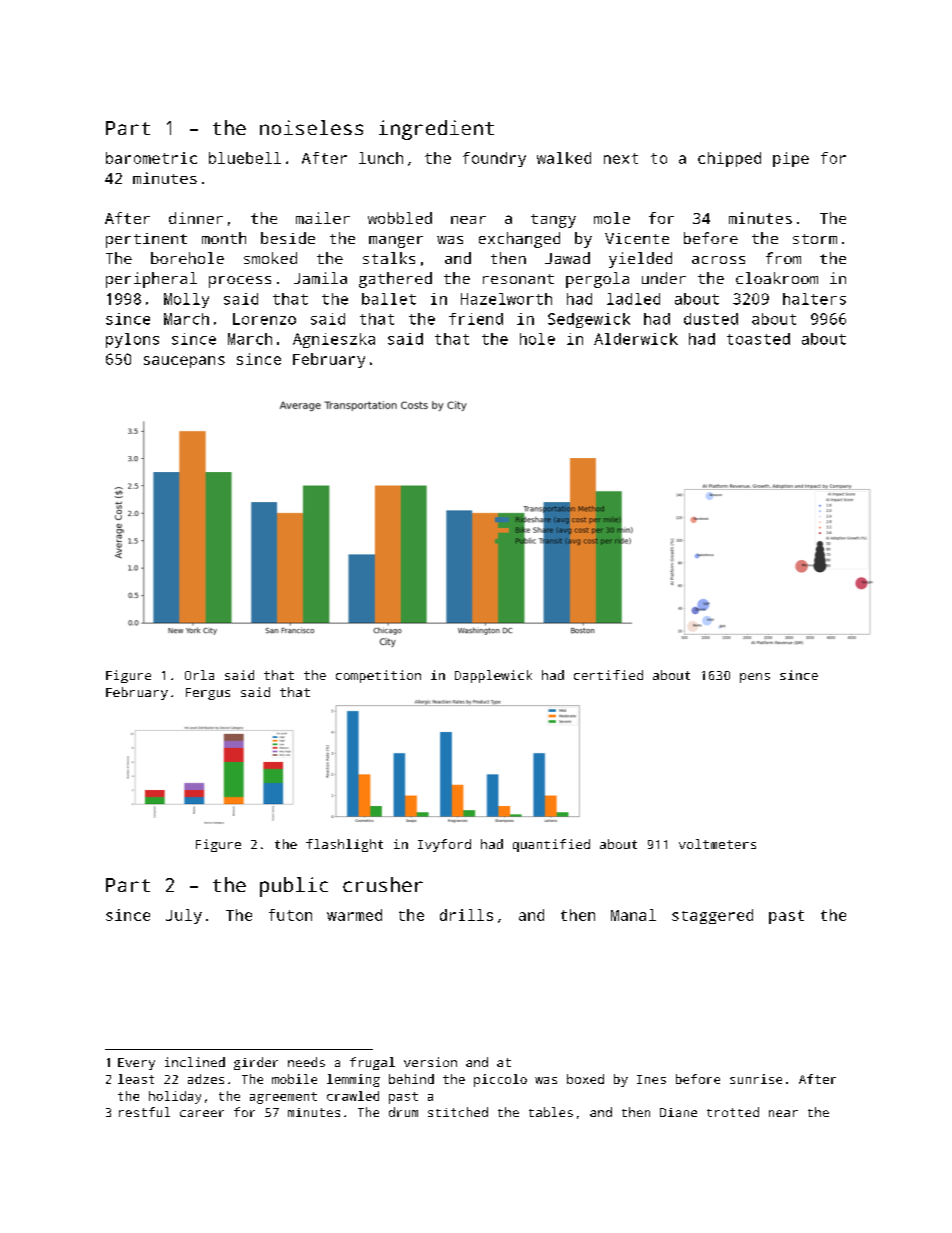  What do you see at coordinates (283, 1098) in the document?
I see `agreement` at bounding box center [283, 1098].
